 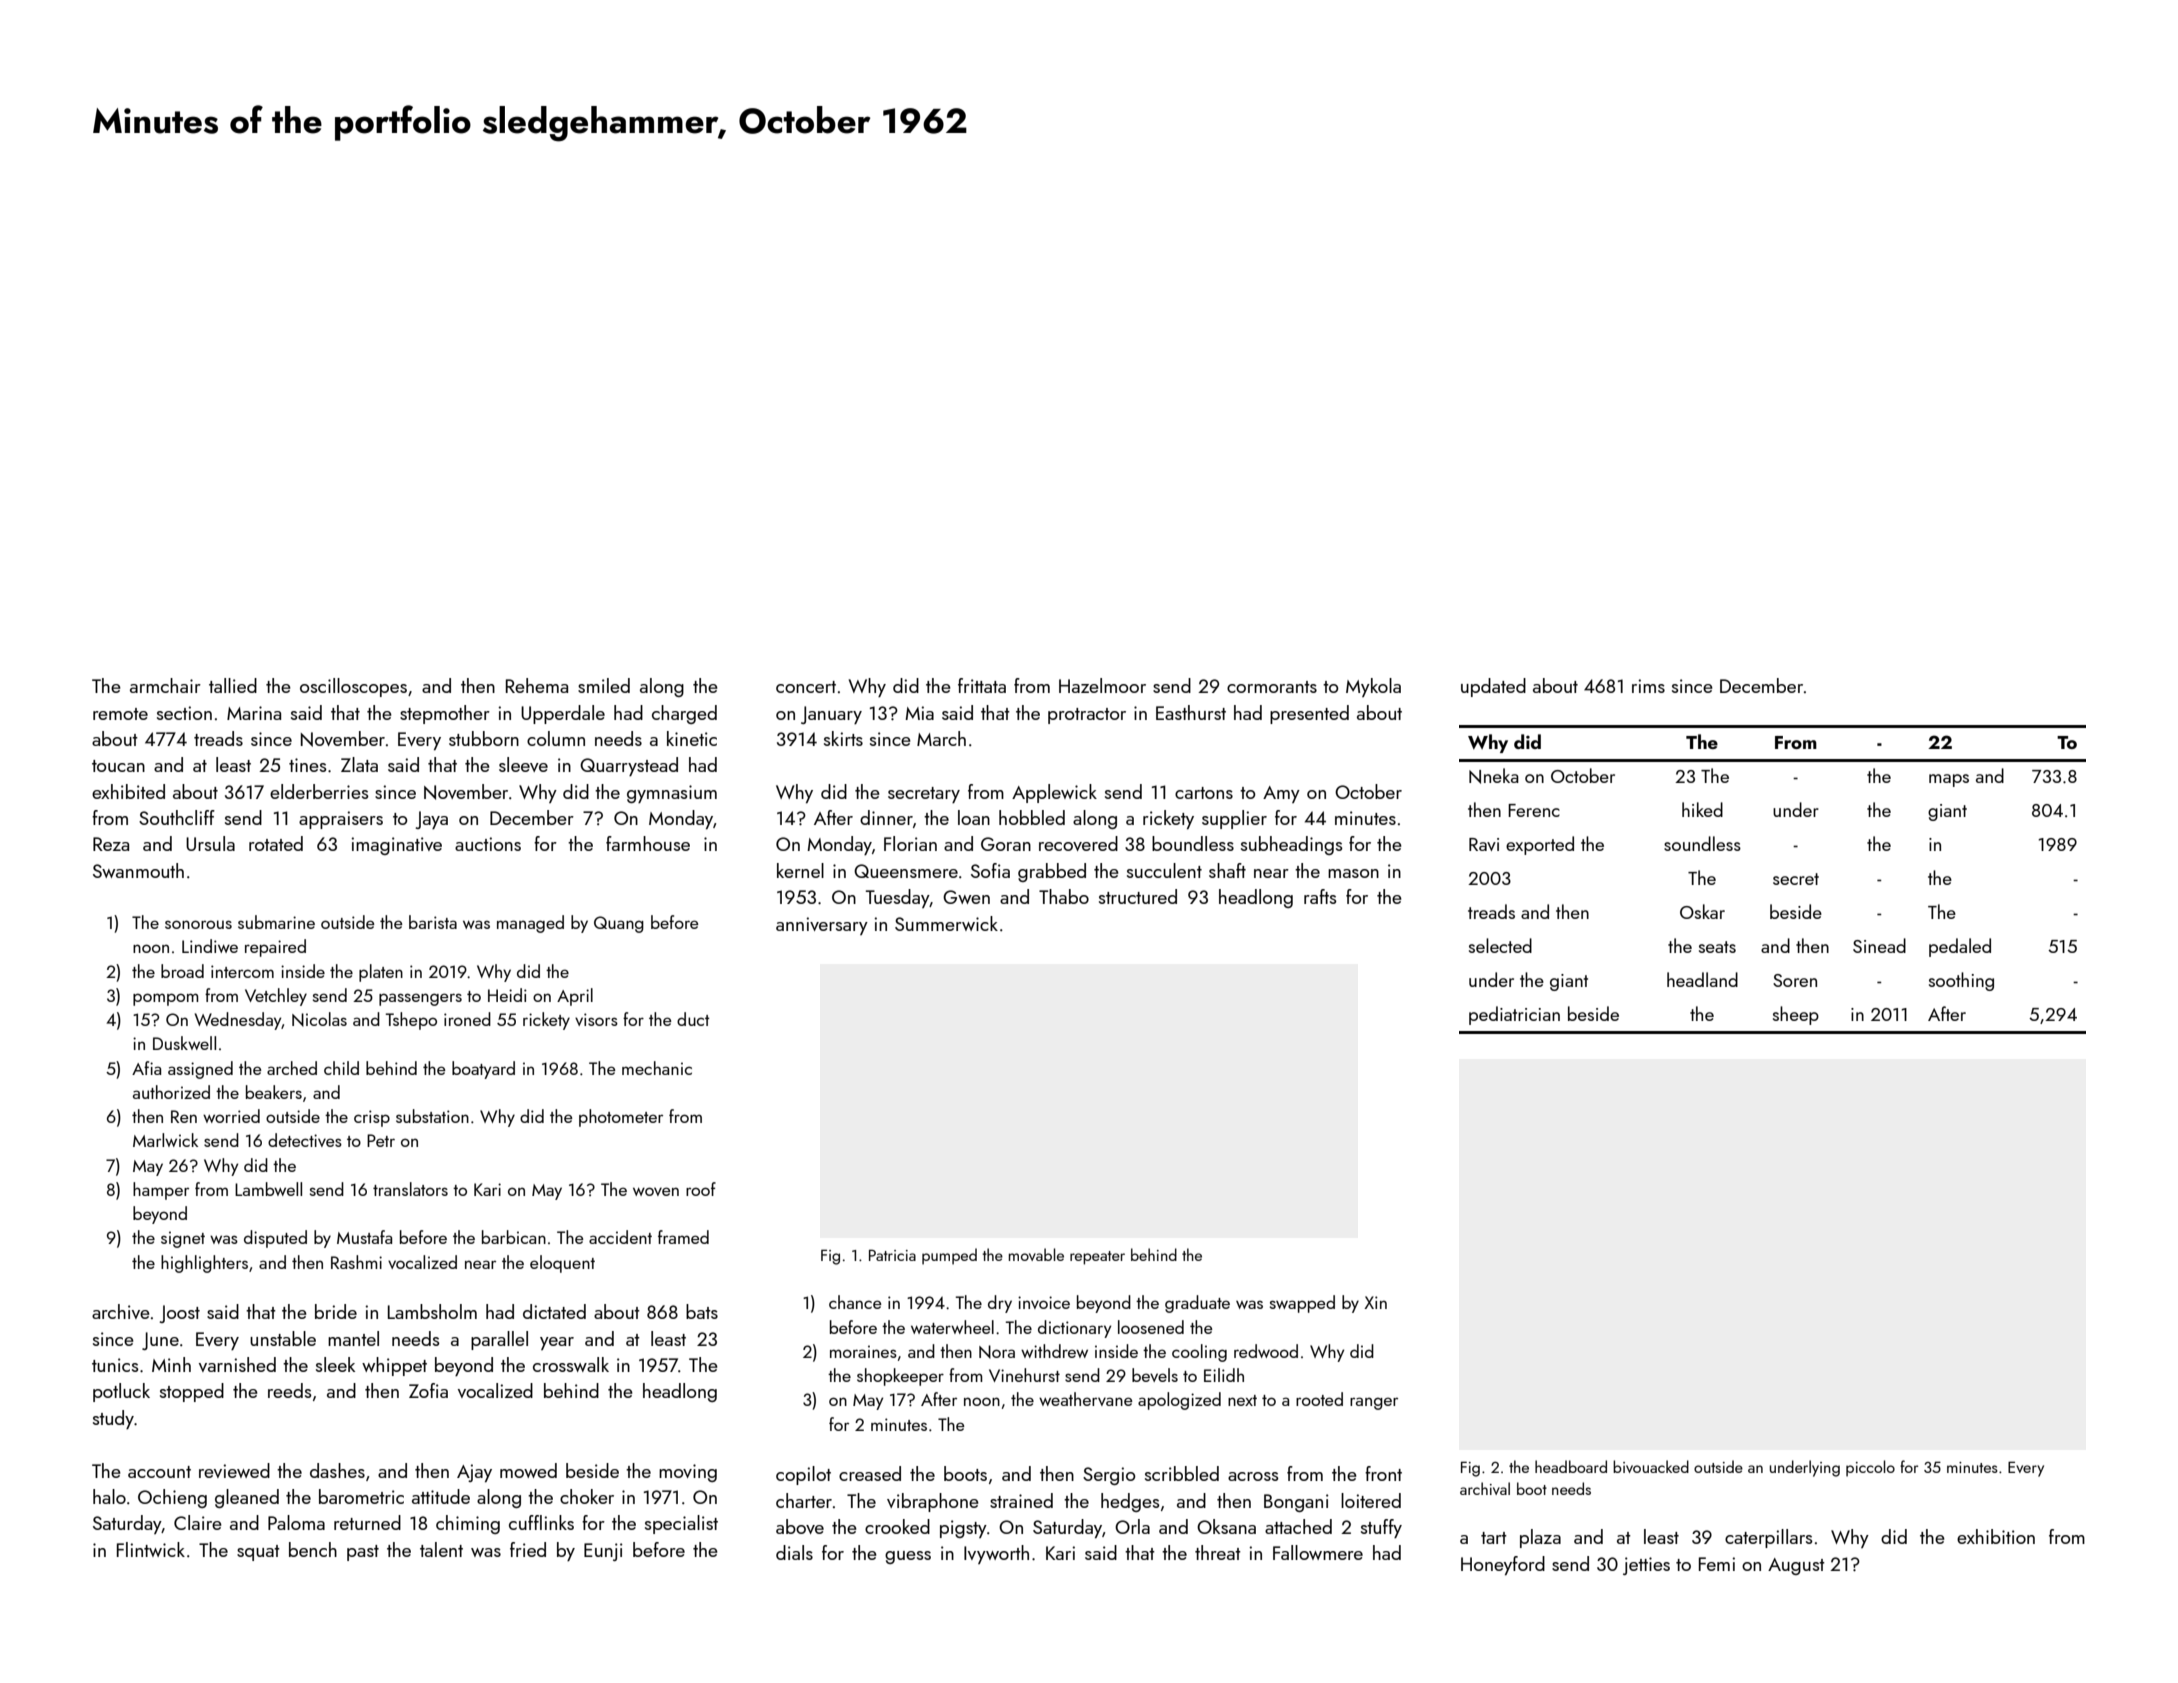 I want to click on armchair, so click(x=165, y=685).
